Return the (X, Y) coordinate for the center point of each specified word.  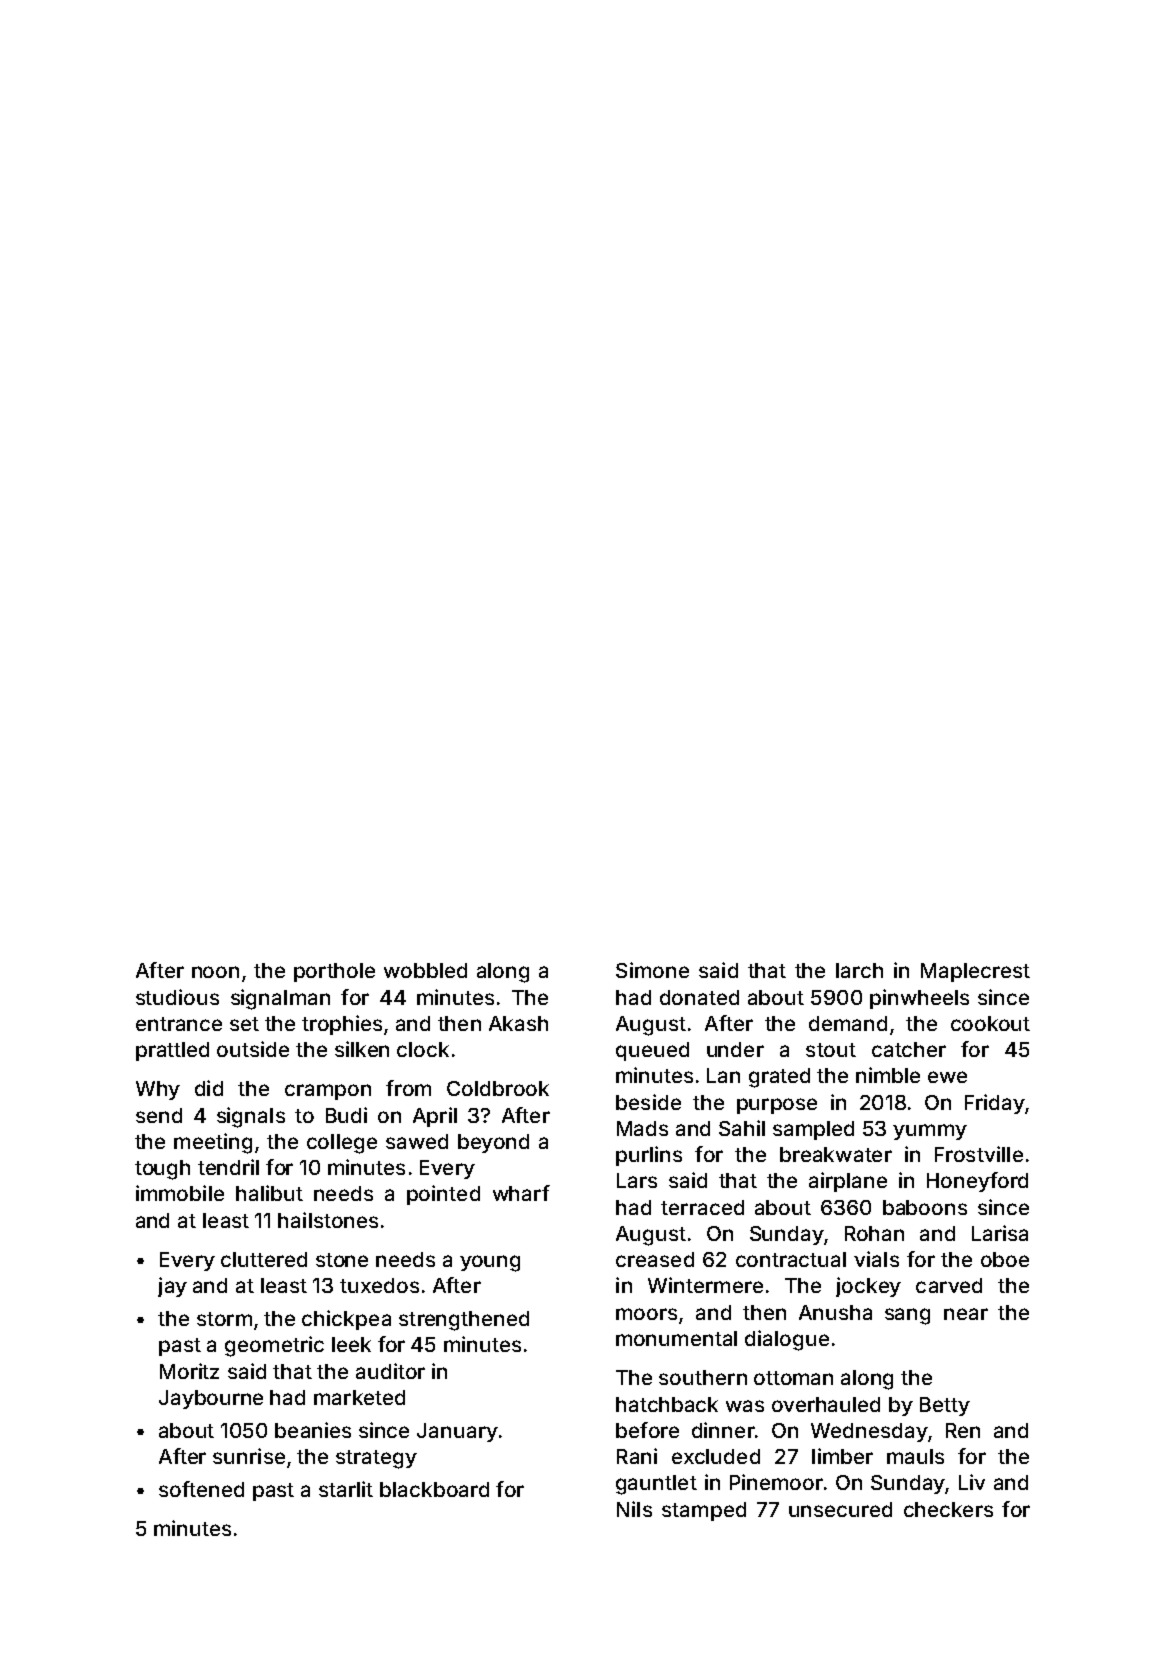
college (342, 1144)
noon (215, 972)
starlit (346, 1489)
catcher (909, 1049)
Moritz (189, 1371)
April (435, 1117)
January (457, 1432)
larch (859, 970)
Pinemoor (776, 1482)
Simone (652, 970)
